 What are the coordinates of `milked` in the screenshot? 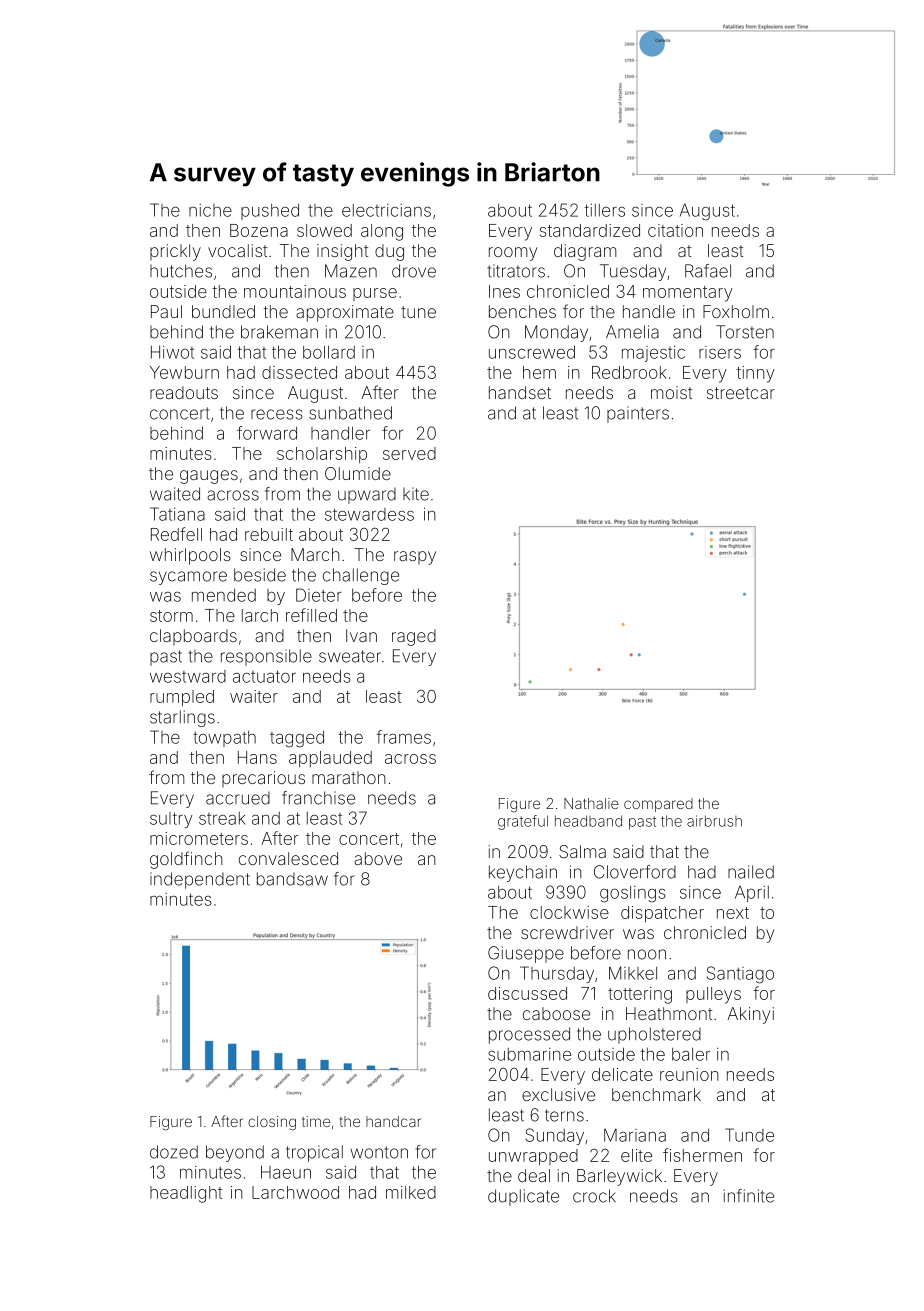 It's located at (411, 1192).
